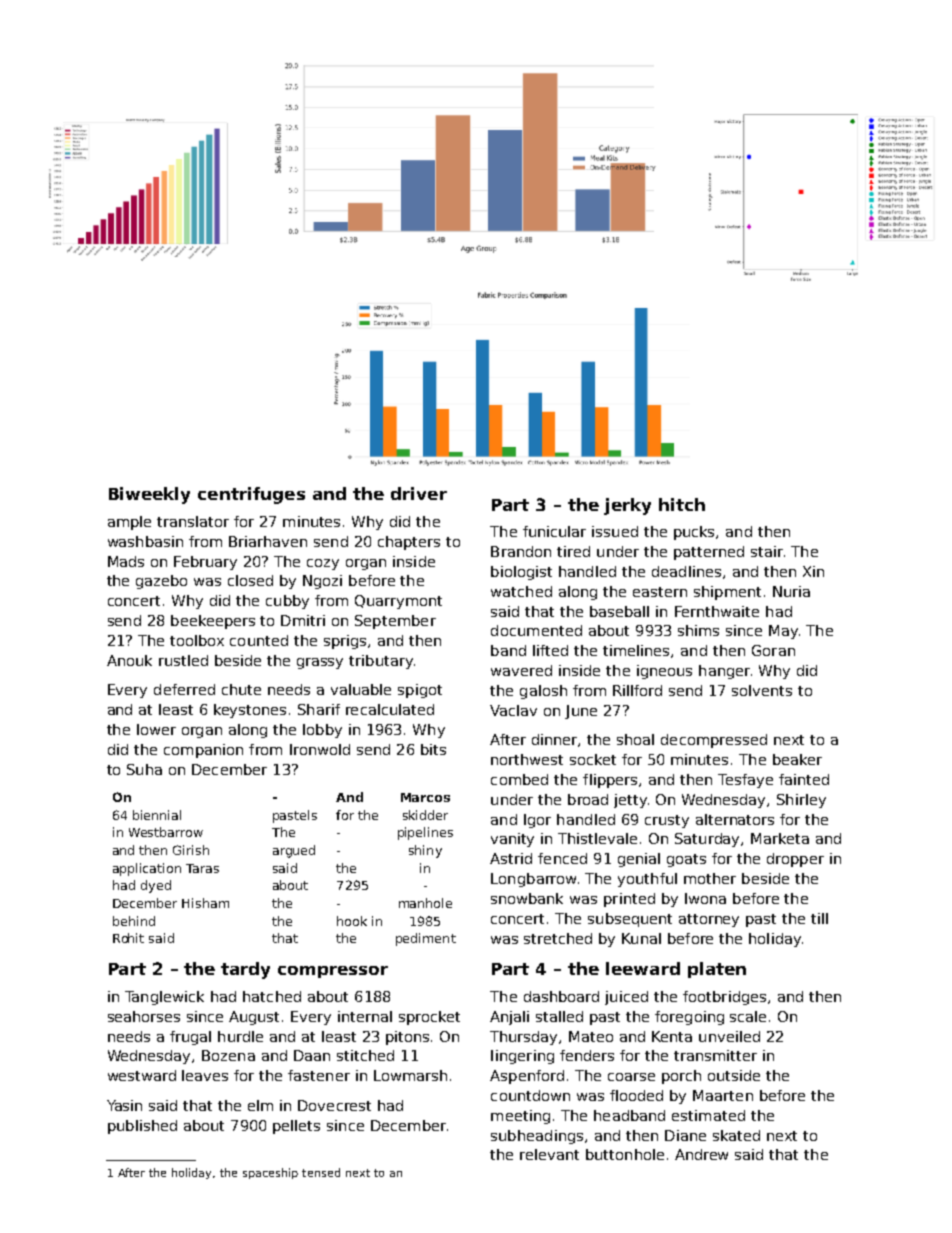 This screenshot has height=1233, width=952. What do you see at coordinates (320, 749) in the screenshot?
I see `Ironwold` at bounding box center [320, 749].
